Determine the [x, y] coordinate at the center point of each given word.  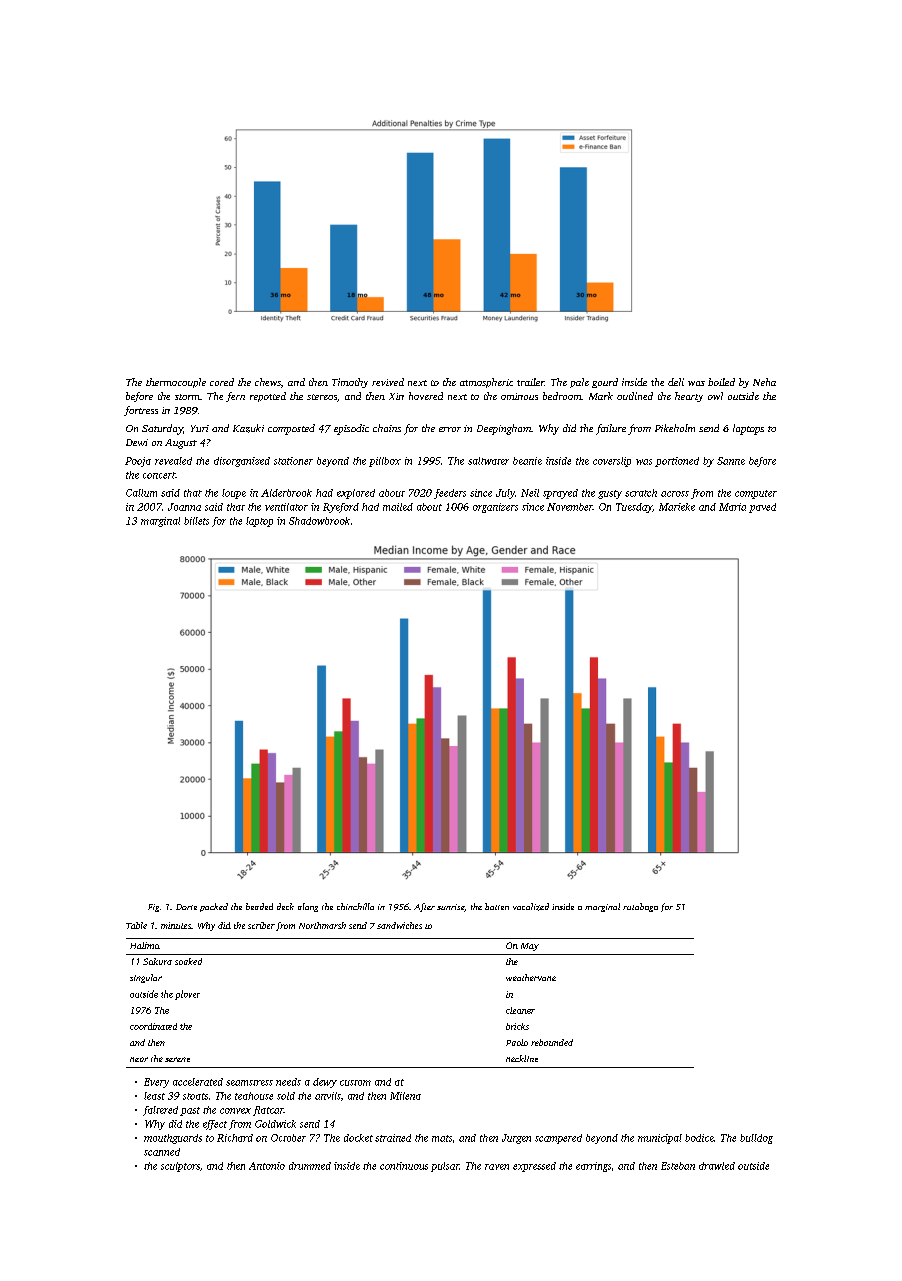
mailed [398, 507]
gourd [605, 383]
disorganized [242, 462]
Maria [732, 507]
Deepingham [504, 429]
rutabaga [640, 907]
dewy [325, 1083]
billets [196, 521]
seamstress [249, 1083]
